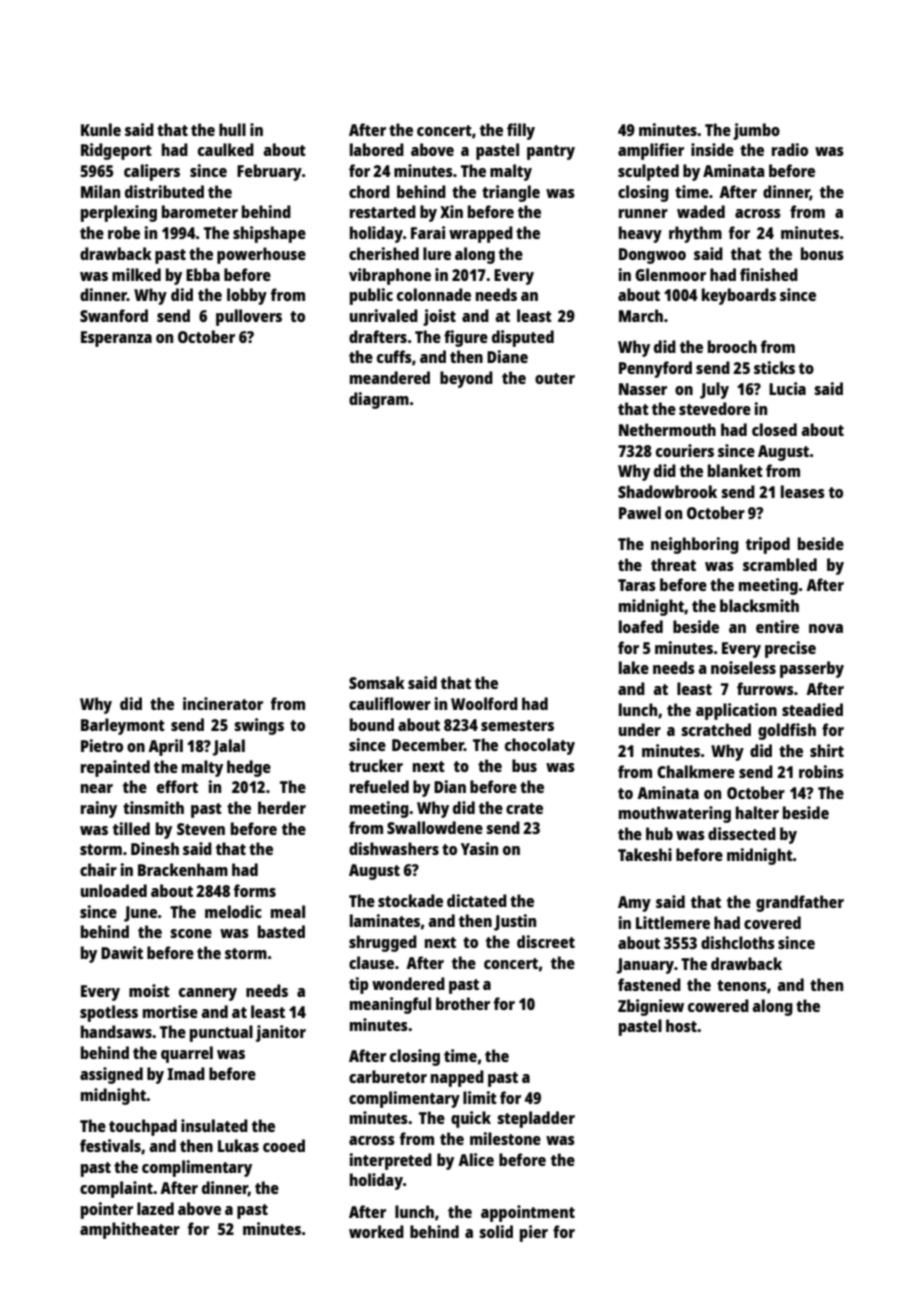 This document has width=924, height=1308. Describe the element at coordinates (371, 962) in the document. I see `clause` at that location.
